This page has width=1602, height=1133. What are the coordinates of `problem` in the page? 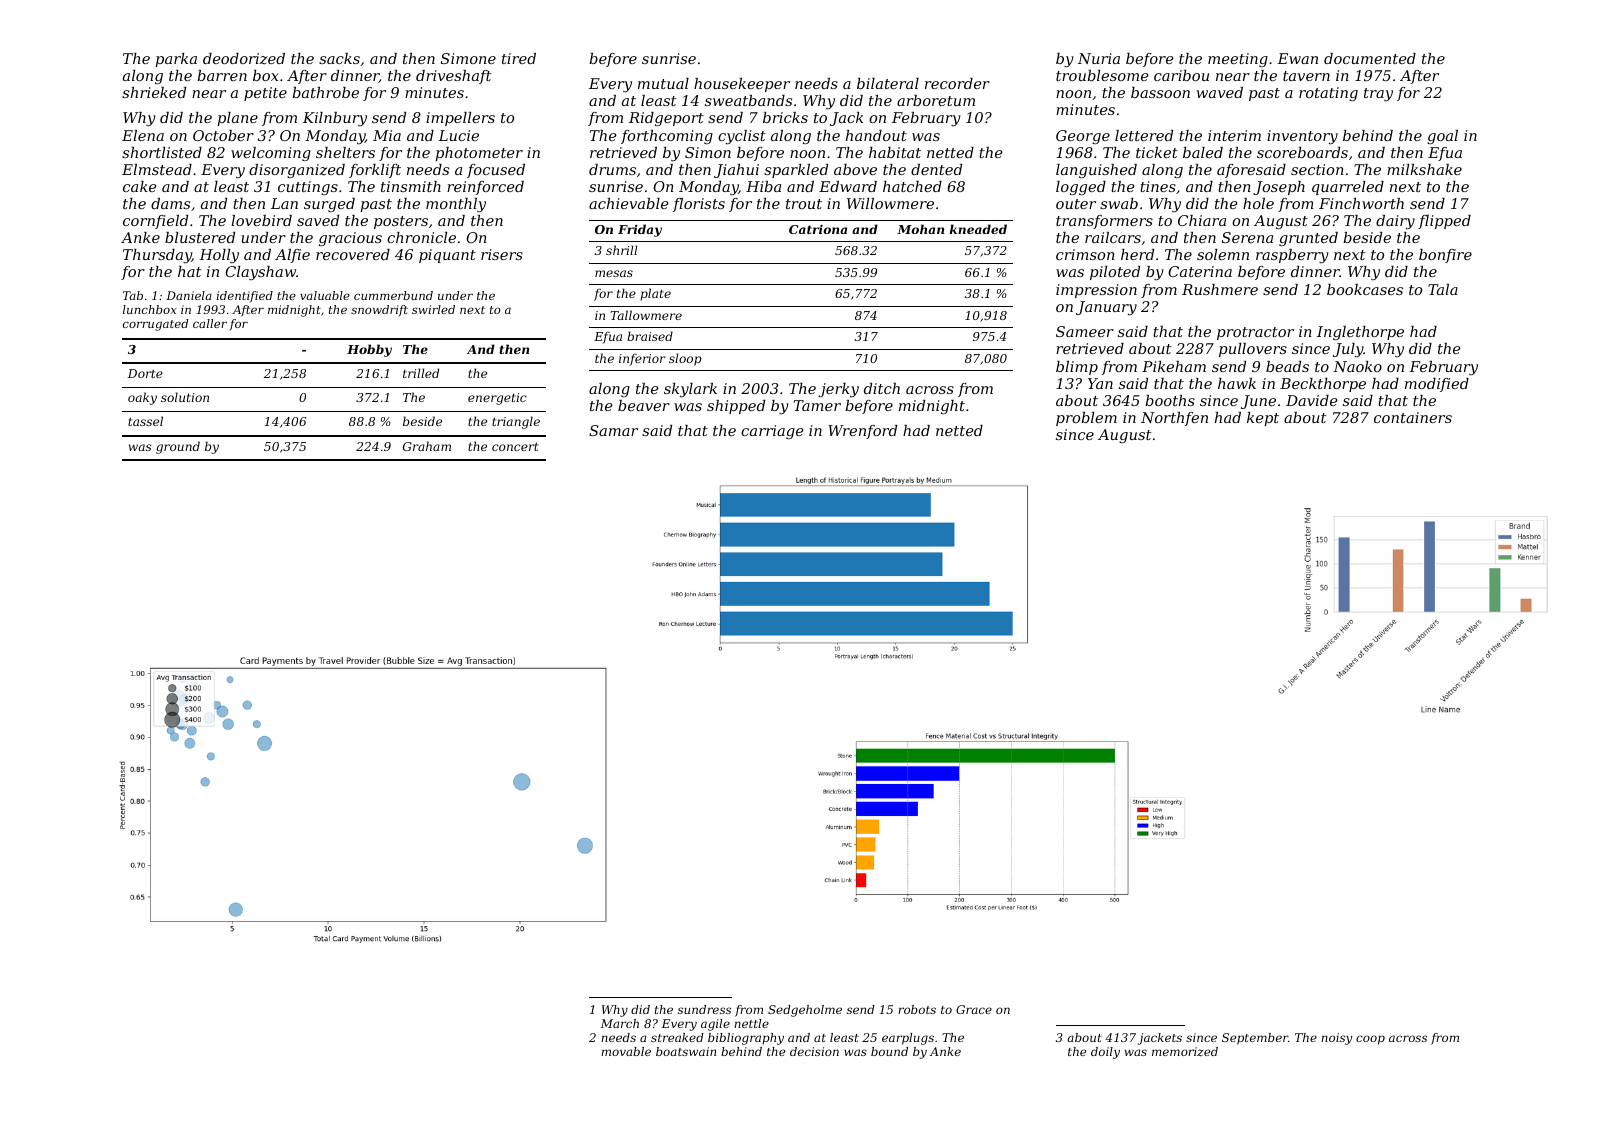 It's located at (1086, 419).
